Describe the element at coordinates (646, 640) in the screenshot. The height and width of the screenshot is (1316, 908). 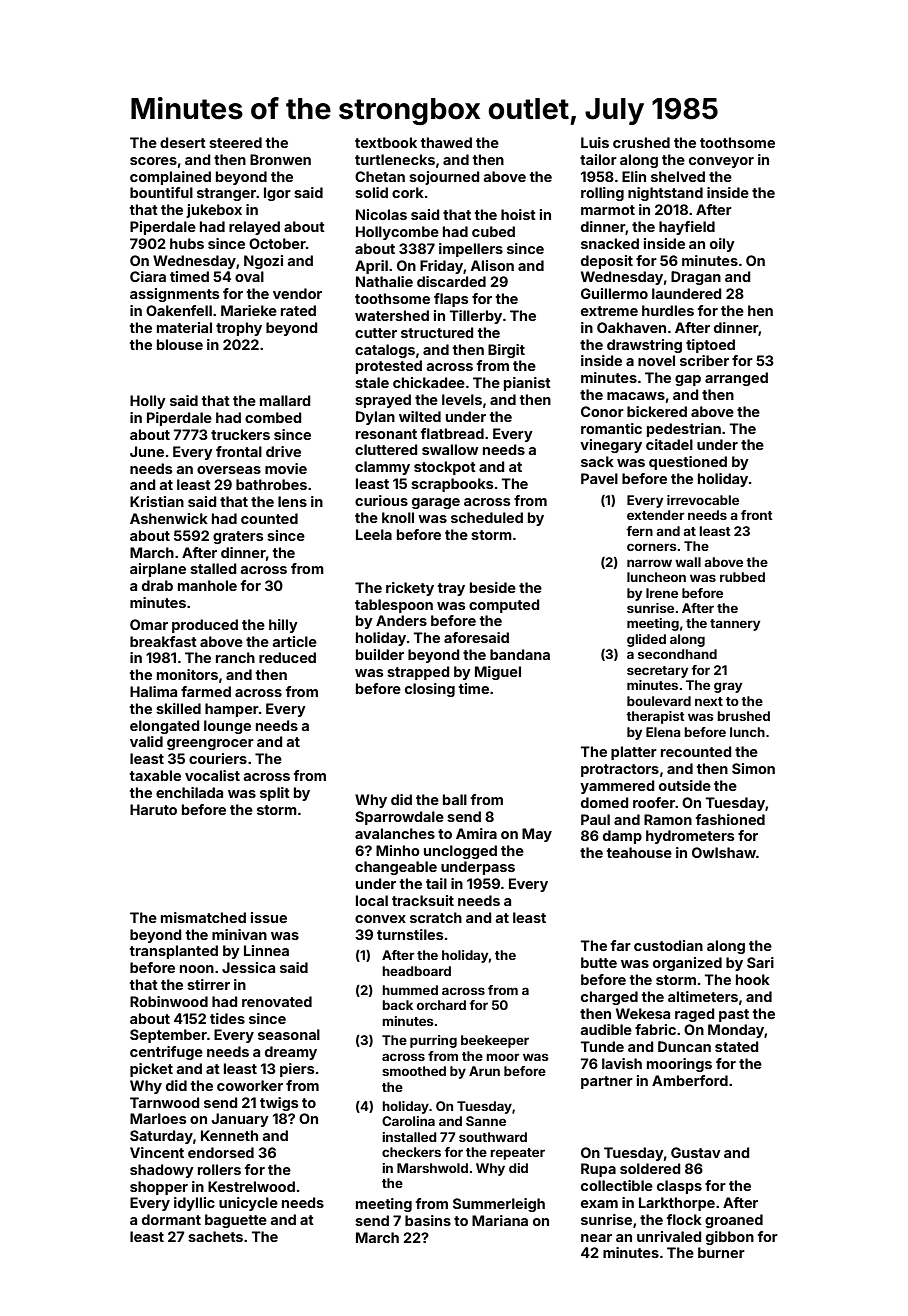
I see `glided` at that location.
